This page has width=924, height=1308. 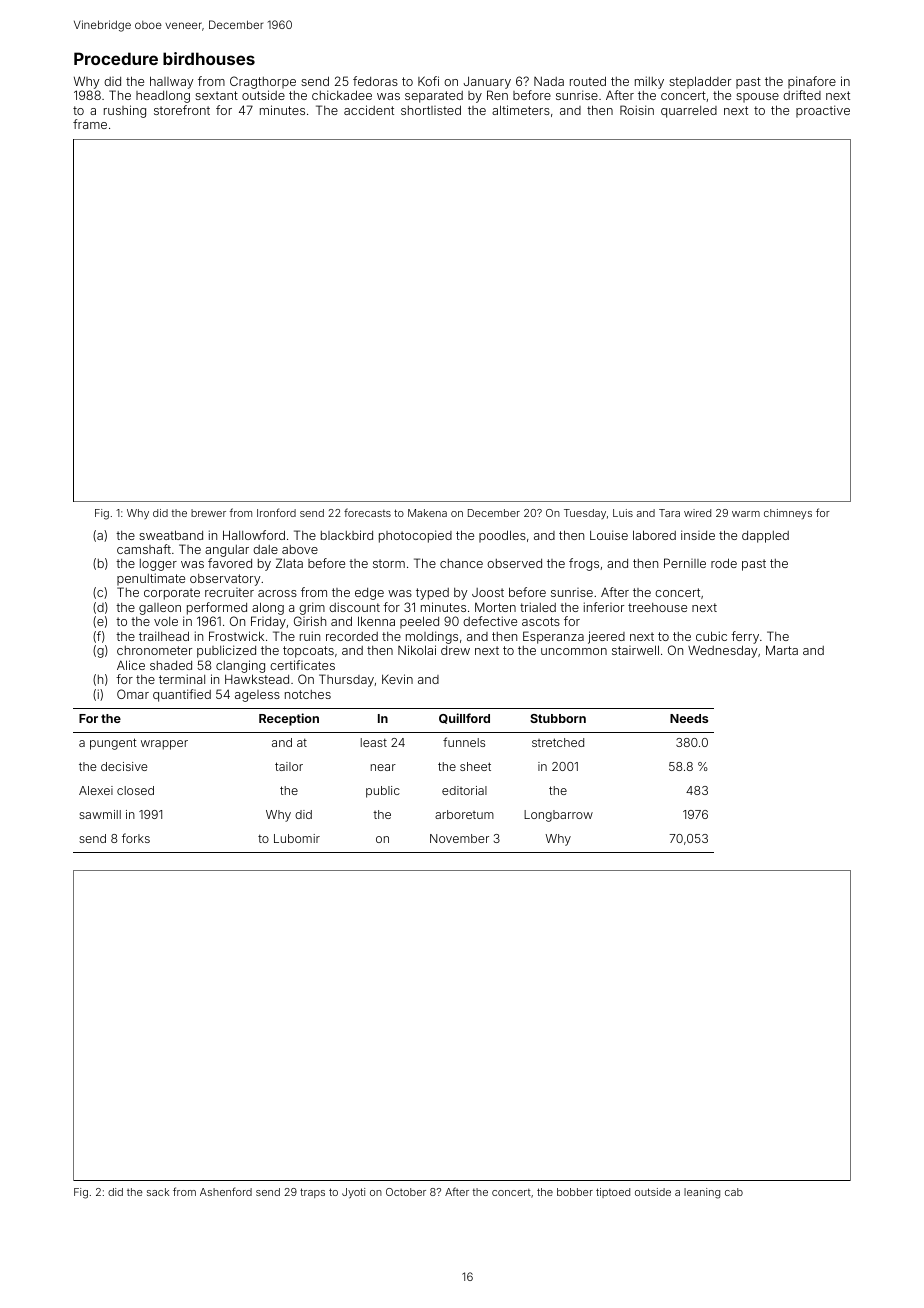 I want to click on October, so click(x=406, y=1192).
